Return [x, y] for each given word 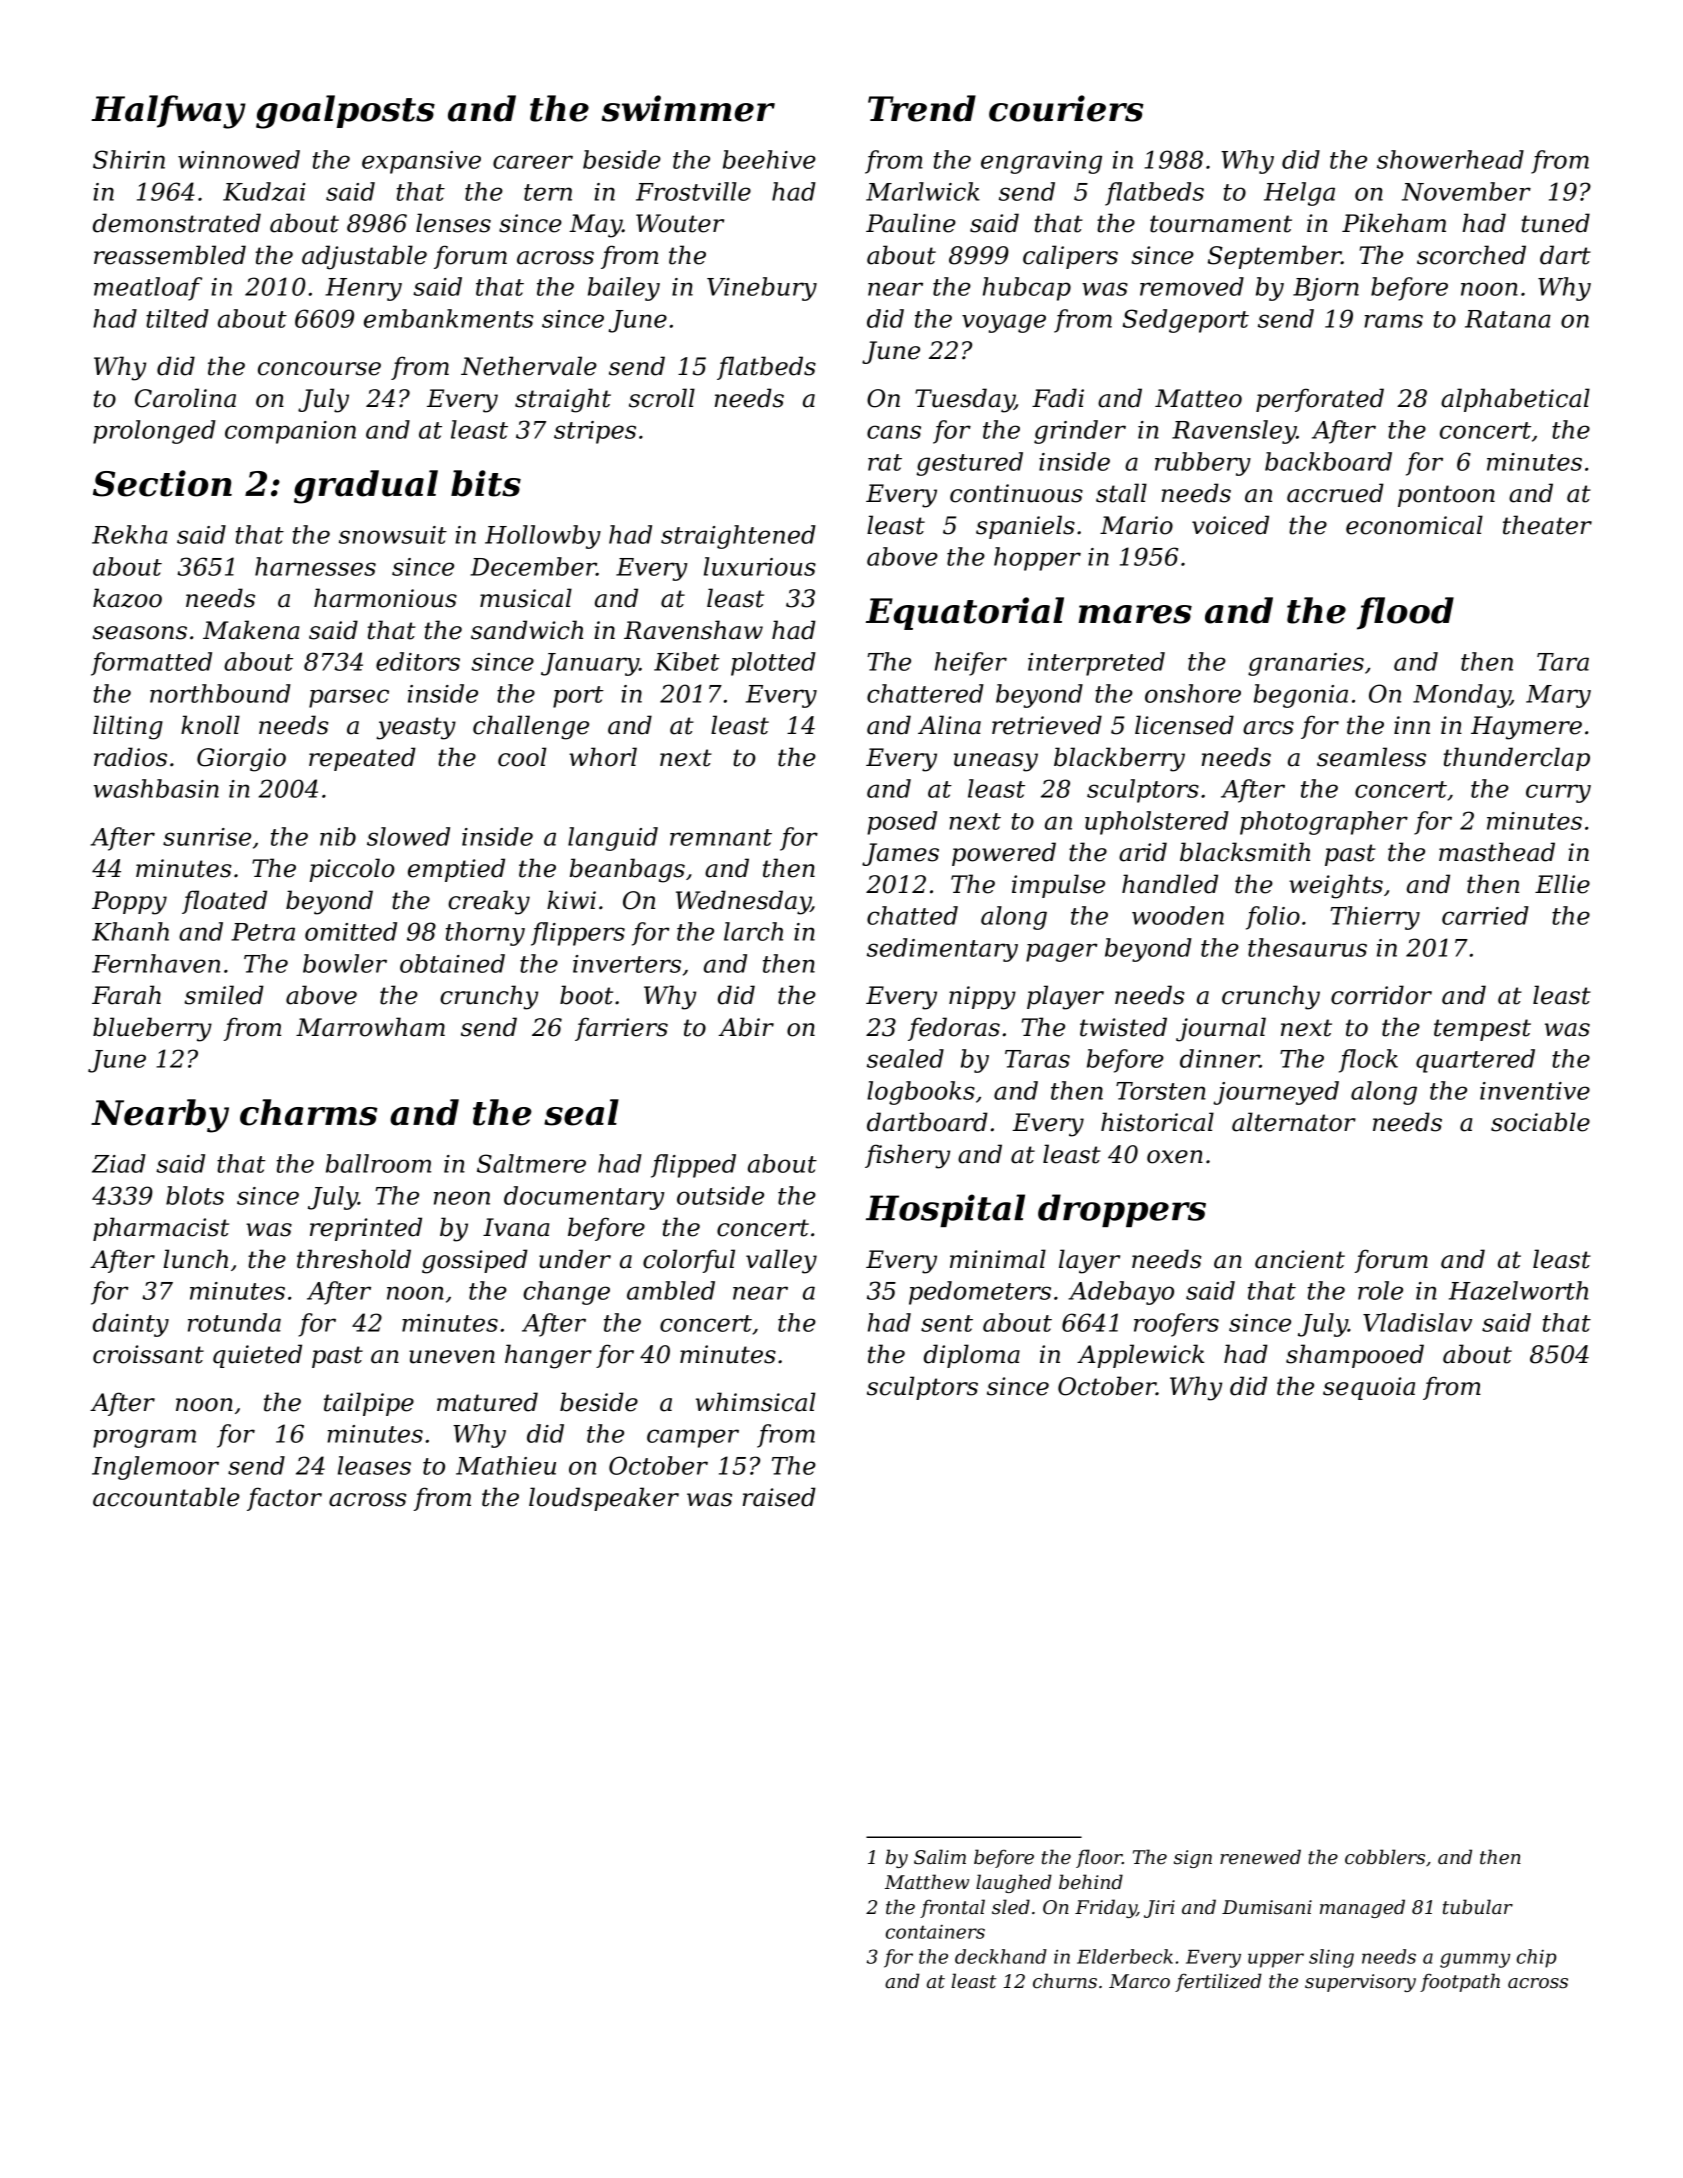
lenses [453, 223]
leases [374, 1465]
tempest [1482, 1030]
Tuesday [965, 400]
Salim [940, 1857]
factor [284, 1499]
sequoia [1369, 1388]
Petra [263, 932]
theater [1547, 525]
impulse [1058, 886]
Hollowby [543, 537]
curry [1558, 793]
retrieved [1047, 725]
